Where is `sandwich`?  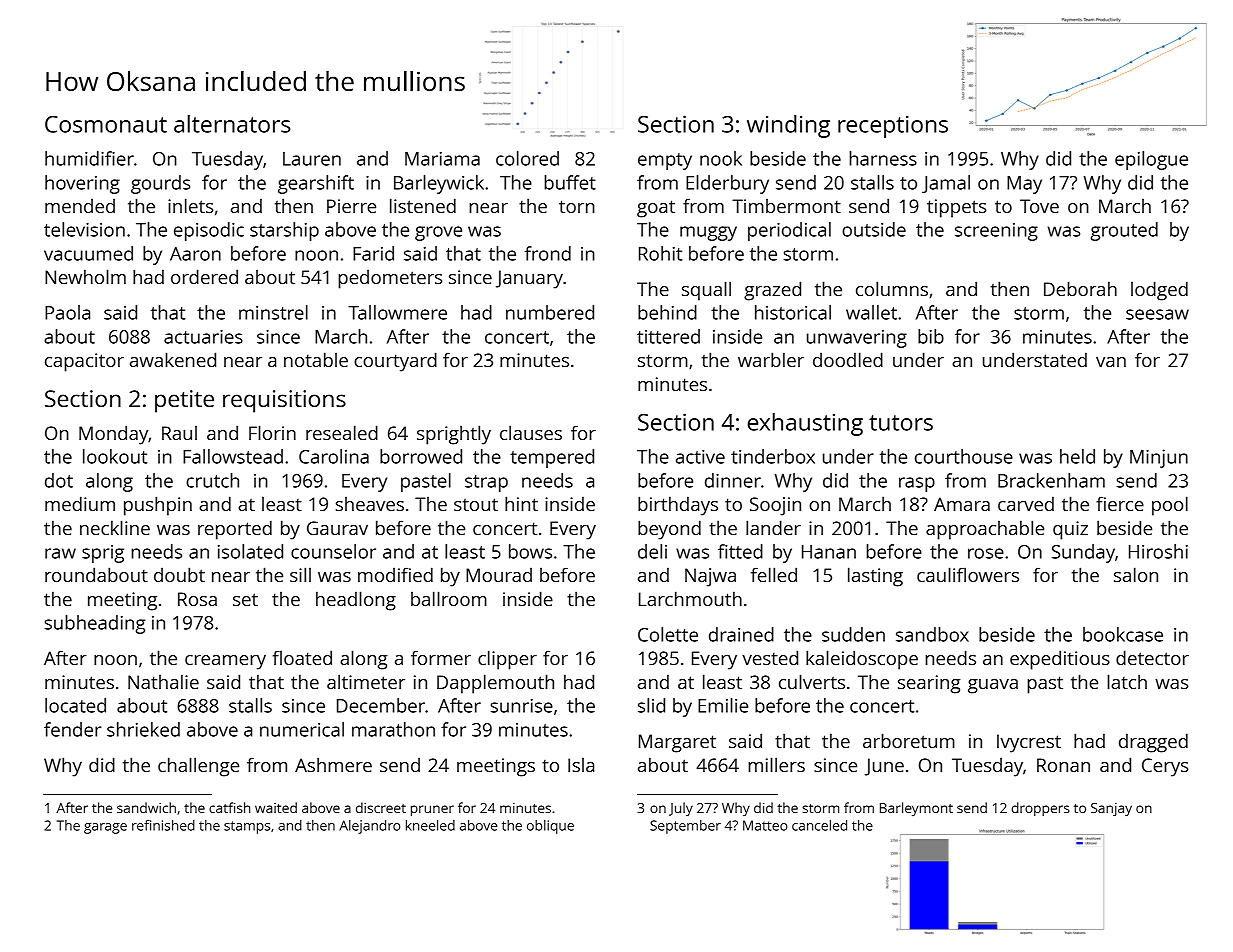
sandwich is located at coordinates (146, 807).
